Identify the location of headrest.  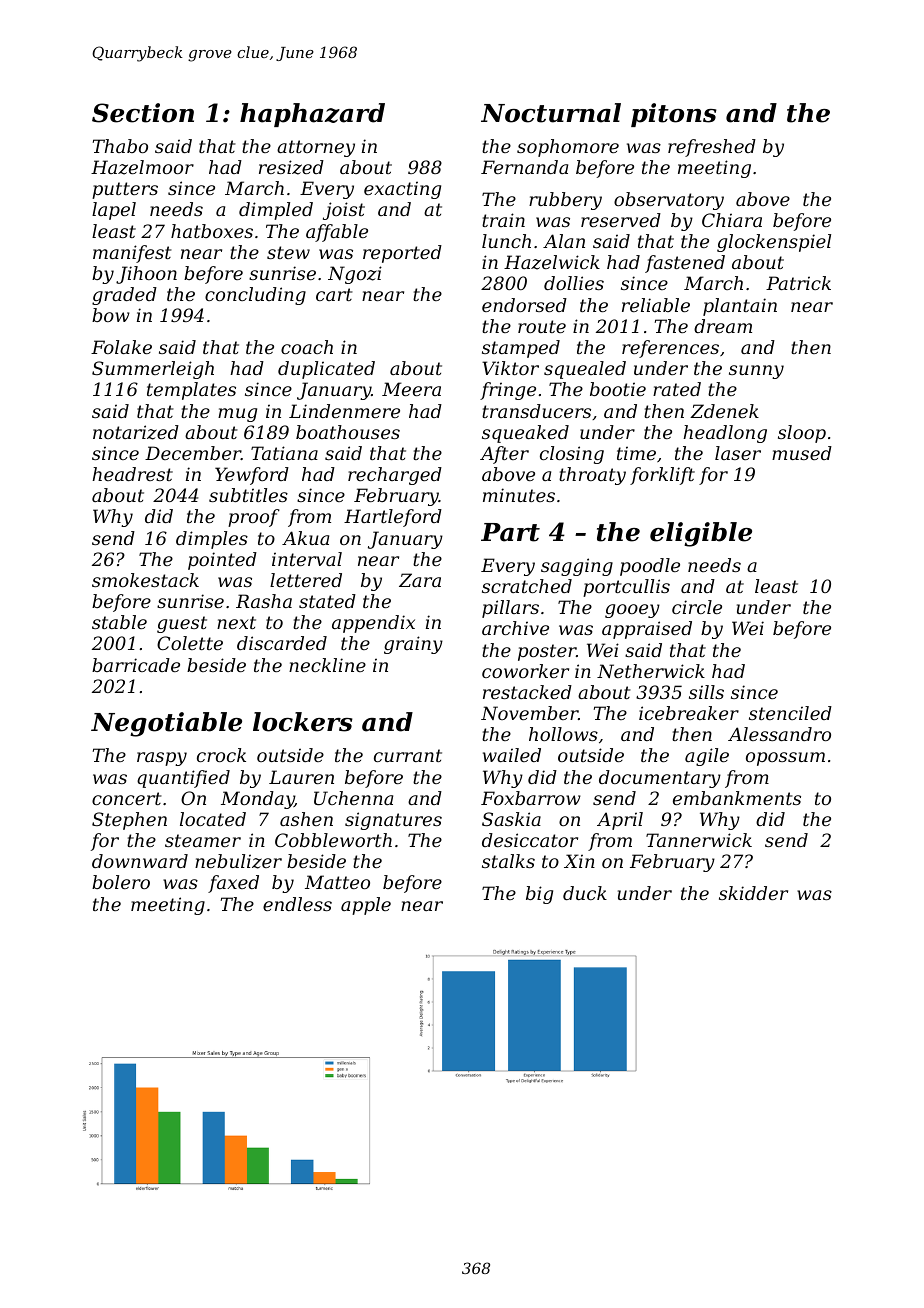
(132, 474).
